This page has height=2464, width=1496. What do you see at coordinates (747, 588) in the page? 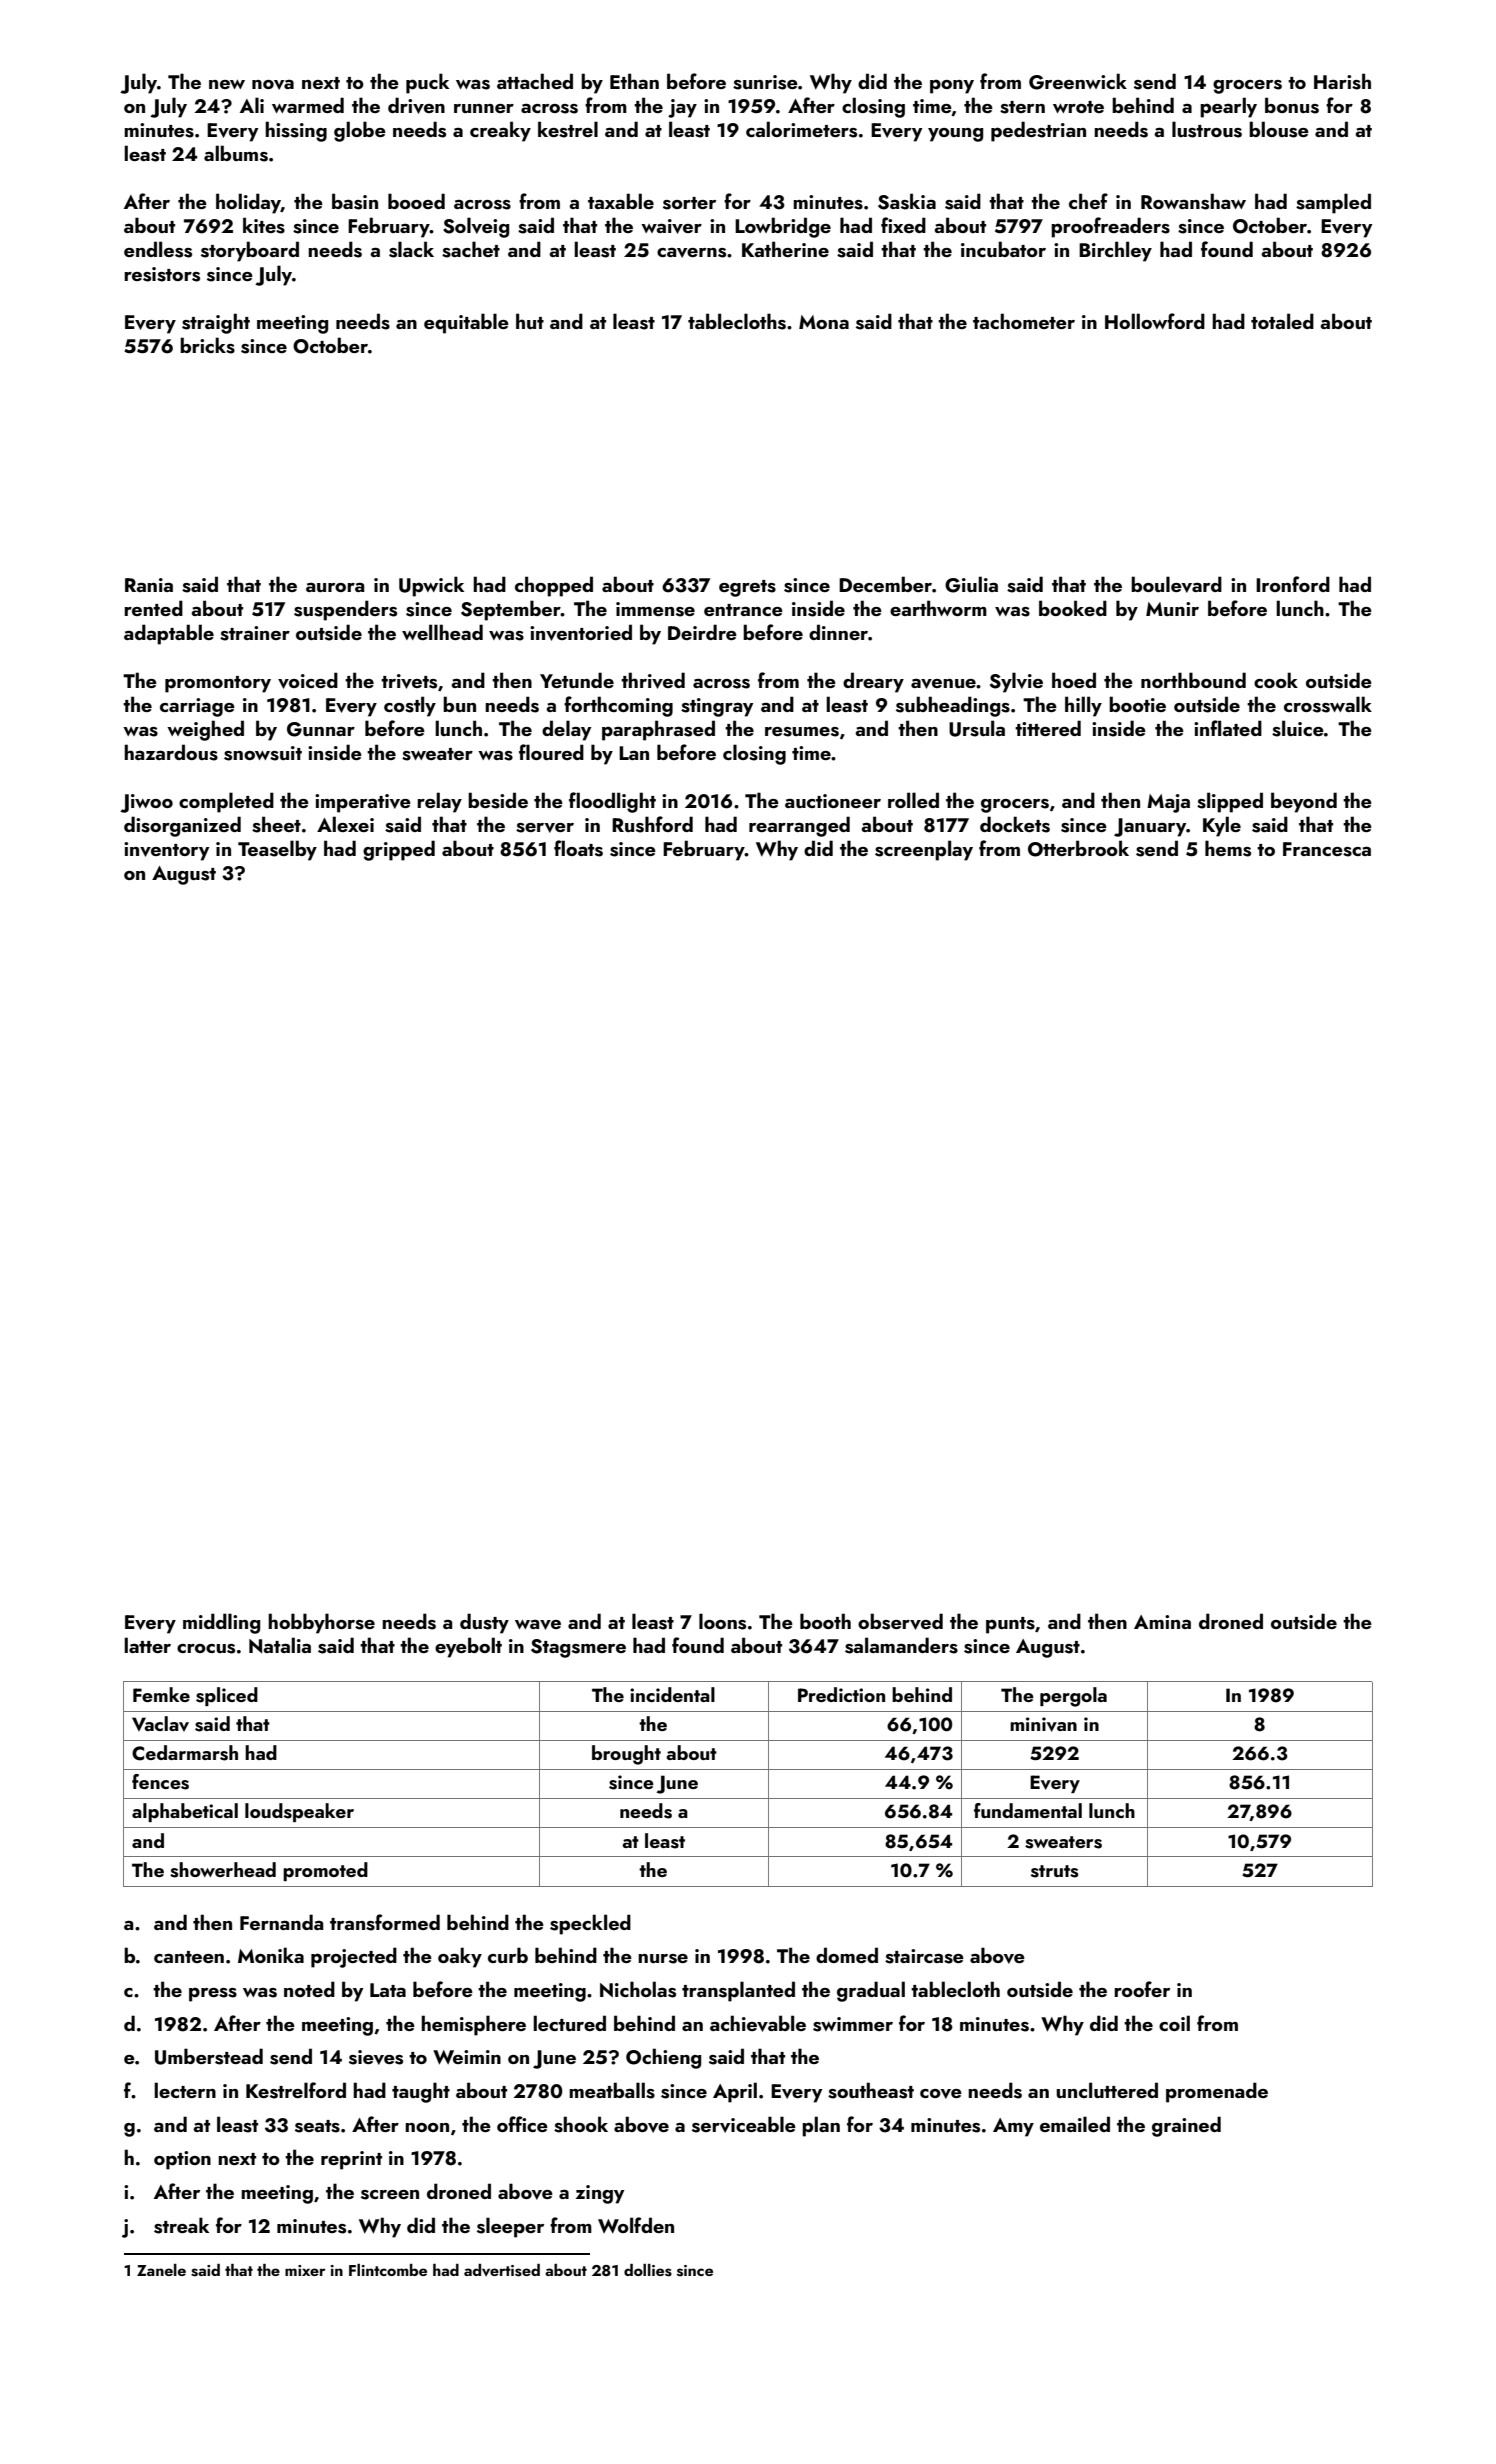
I see `egrets` at bounding box center [747, 588].
